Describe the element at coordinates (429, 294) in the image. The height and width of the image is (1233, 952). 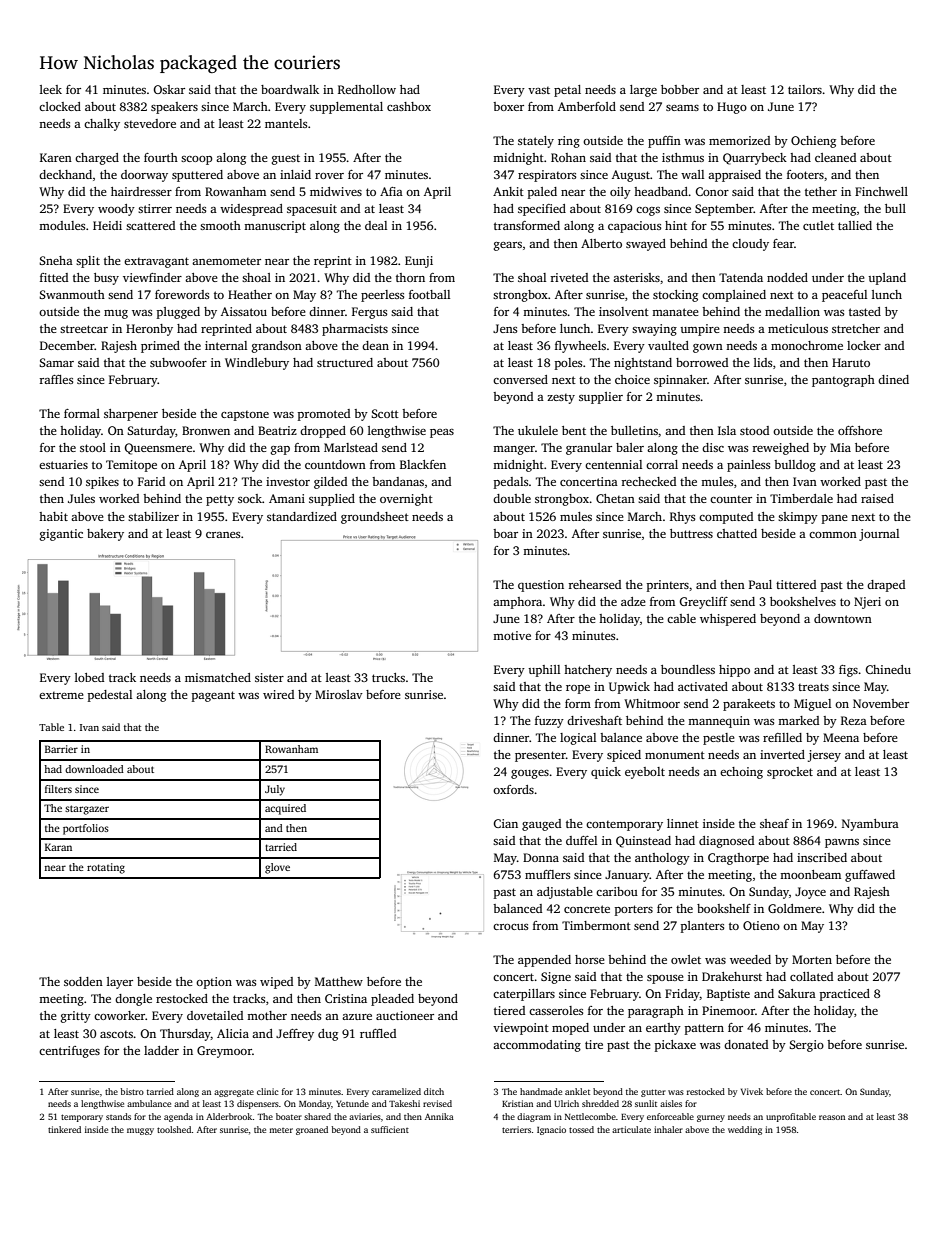
I see `football` at that location.
